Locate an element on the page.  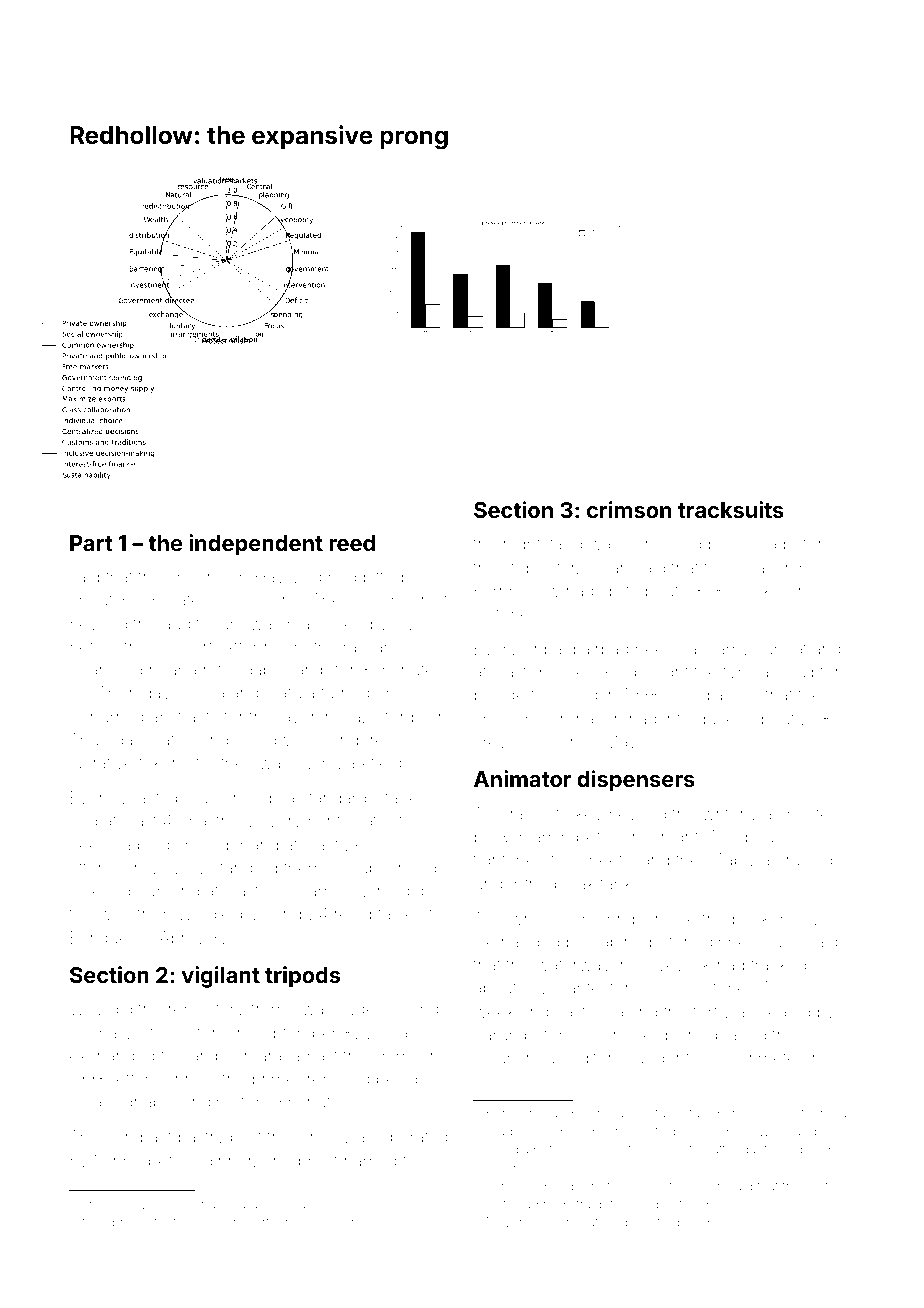
baluster is located at coordinates (649, 1222).
